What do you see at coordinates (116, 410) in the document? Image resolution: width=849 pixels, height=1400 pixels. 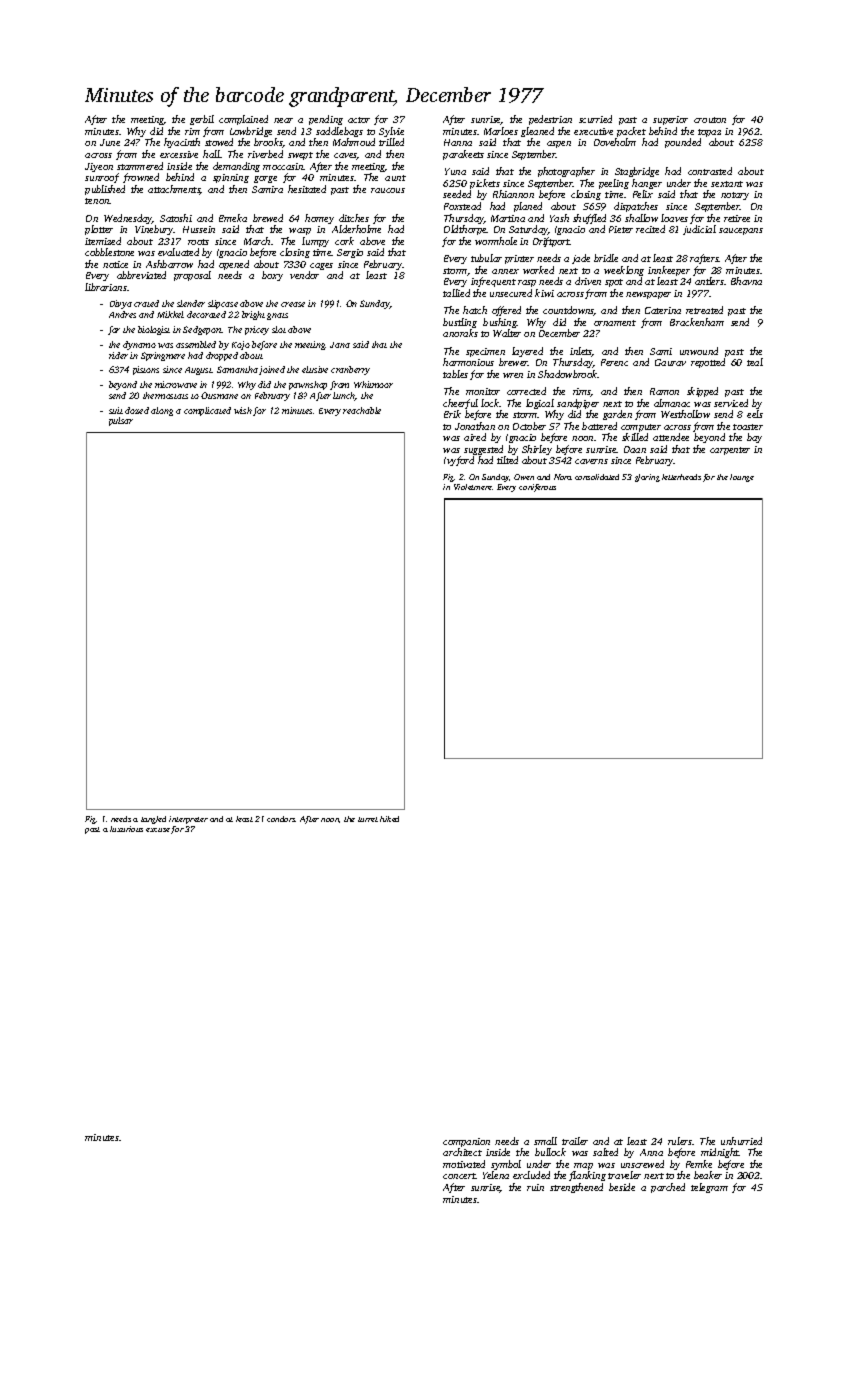 I see `suit` at bounding box center [116, 410].
